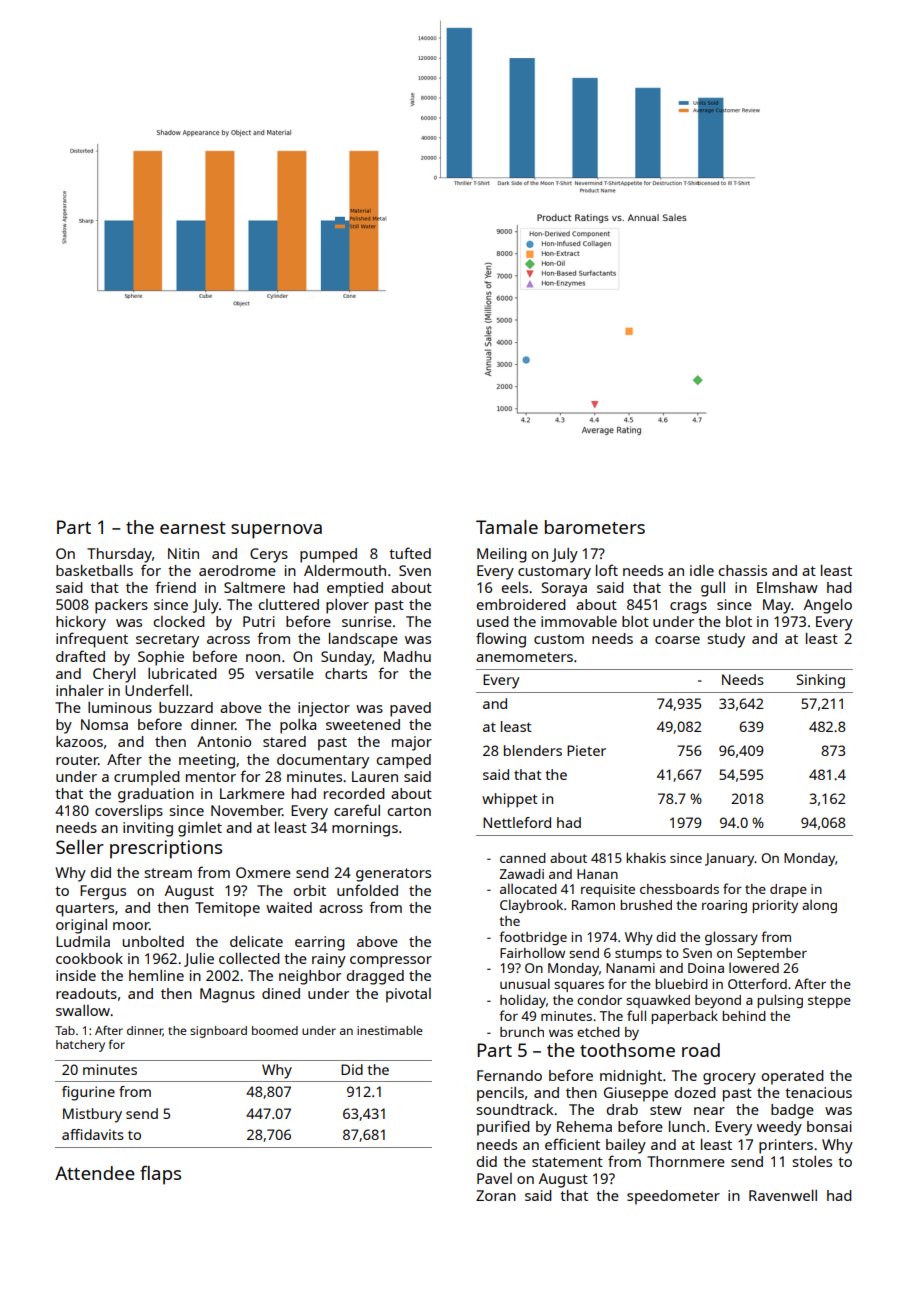 Image resolution: width=908 pixels, height=1316 pixels. I want to click on flaps, so click(160, 1175).
